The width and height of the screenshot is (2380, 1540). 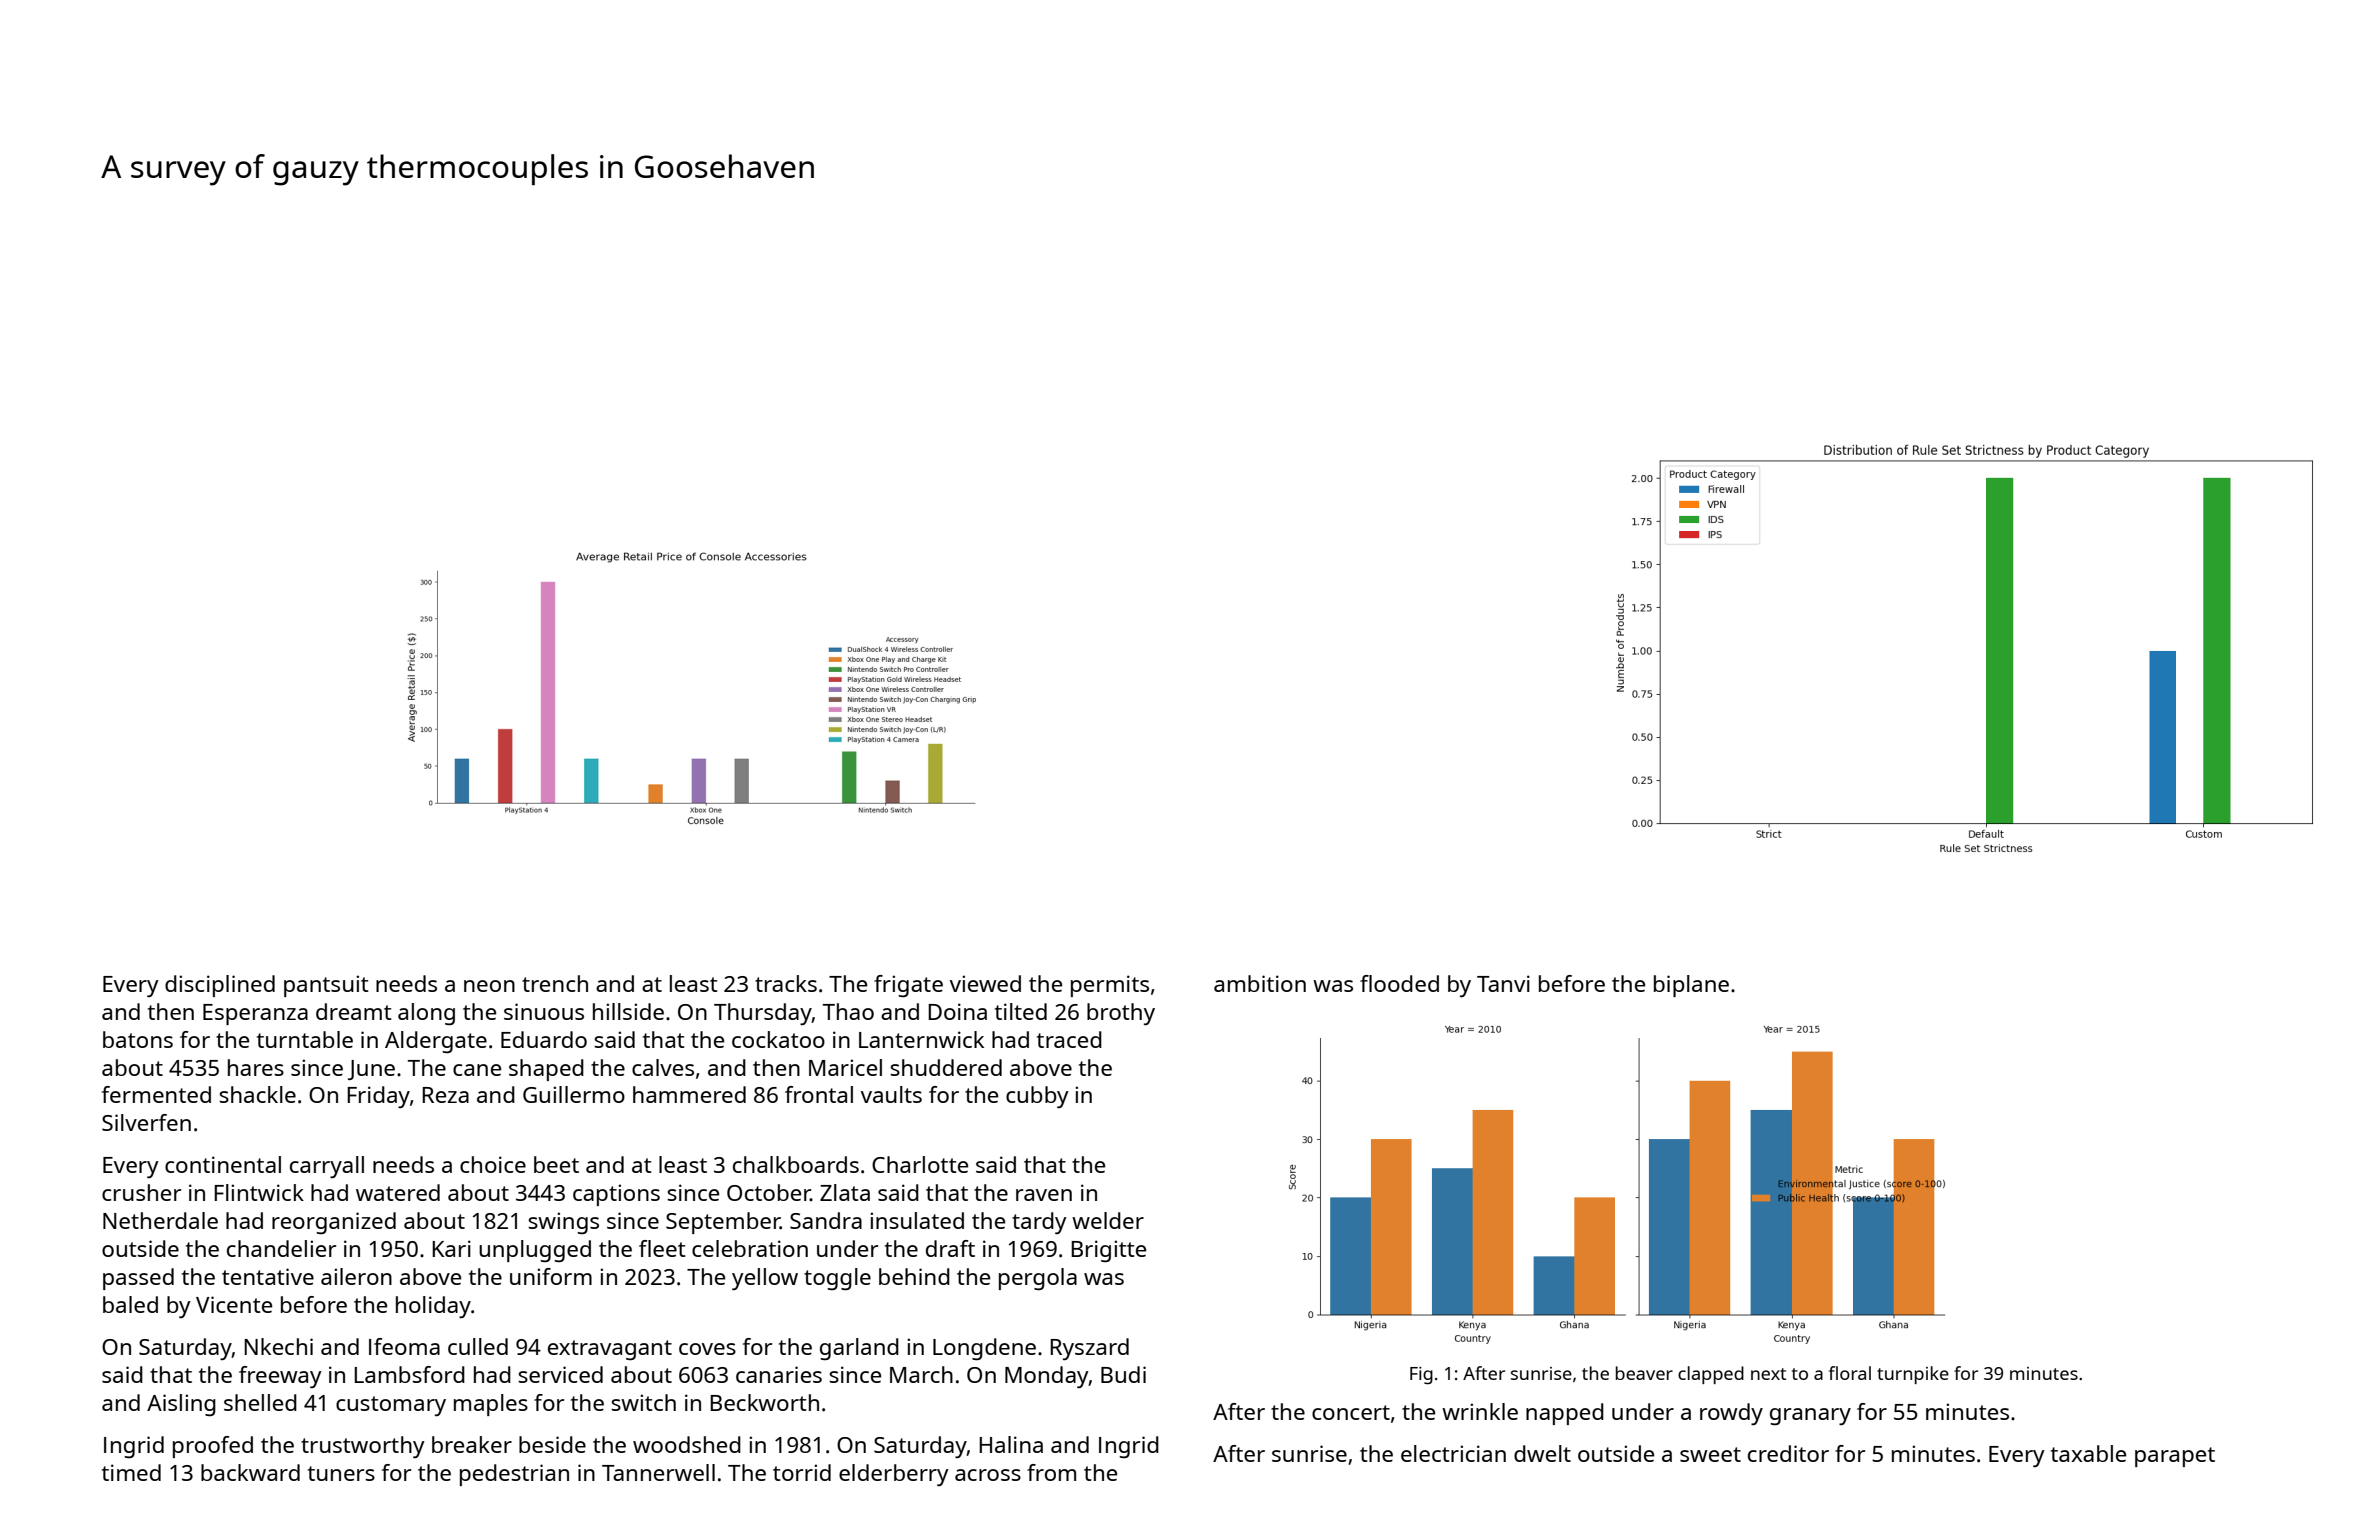 I want to click on viewed, so click(x=985, y=983).
